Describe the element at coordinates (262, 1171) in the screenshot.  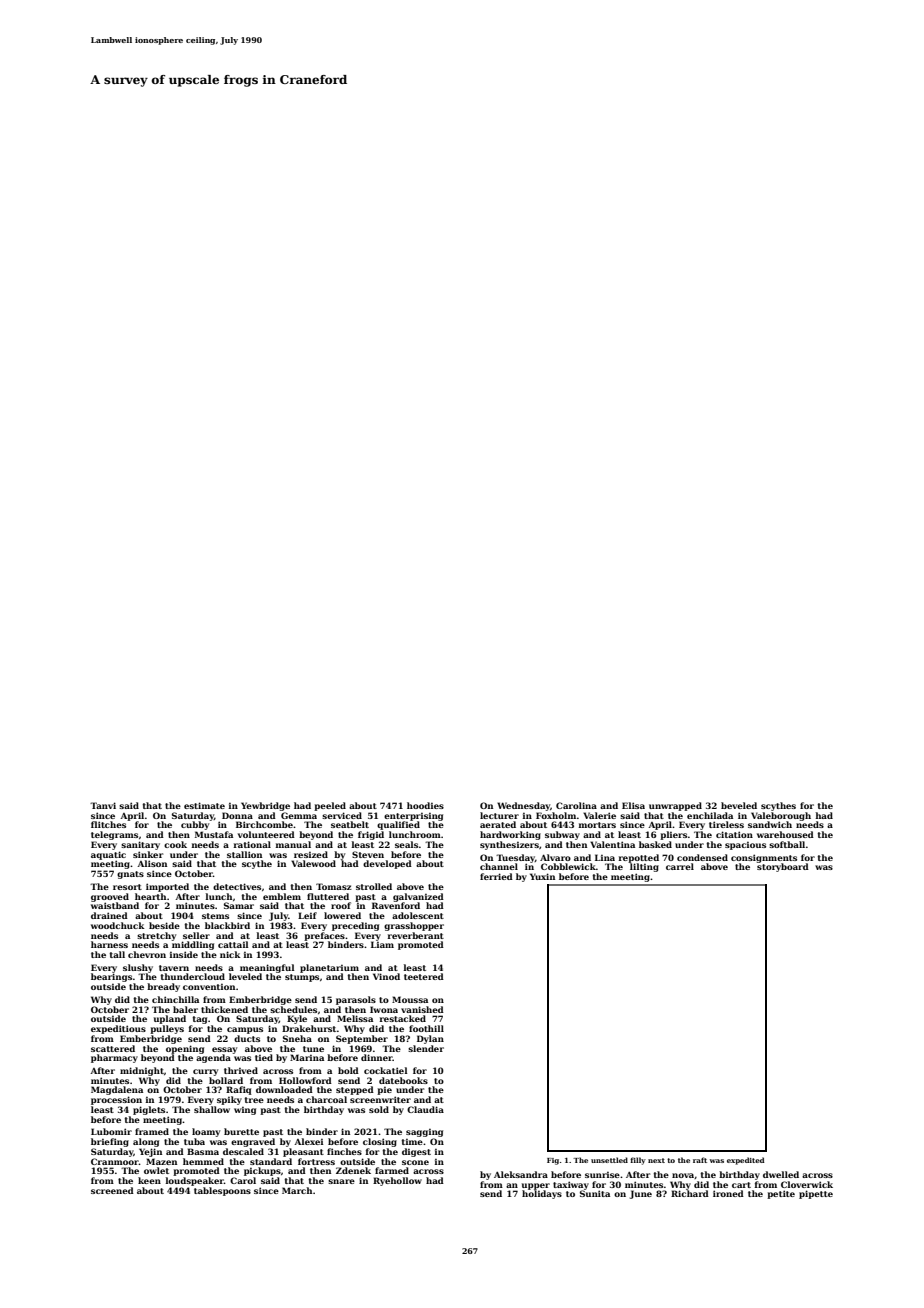
I see `pickups` at that location.
